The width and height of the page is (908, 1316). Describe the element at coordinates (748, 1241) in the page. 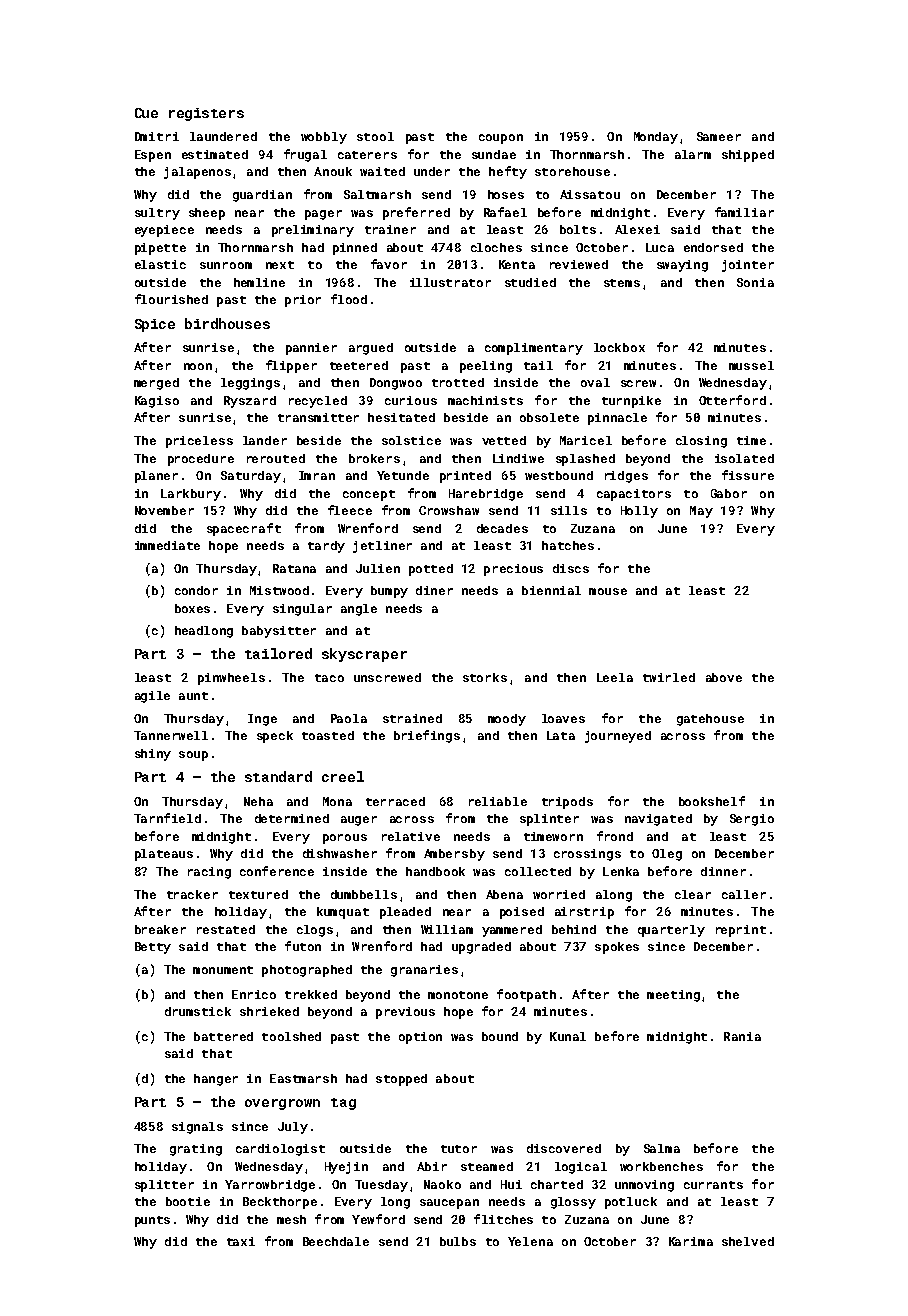

I see `shelved` at that location.
